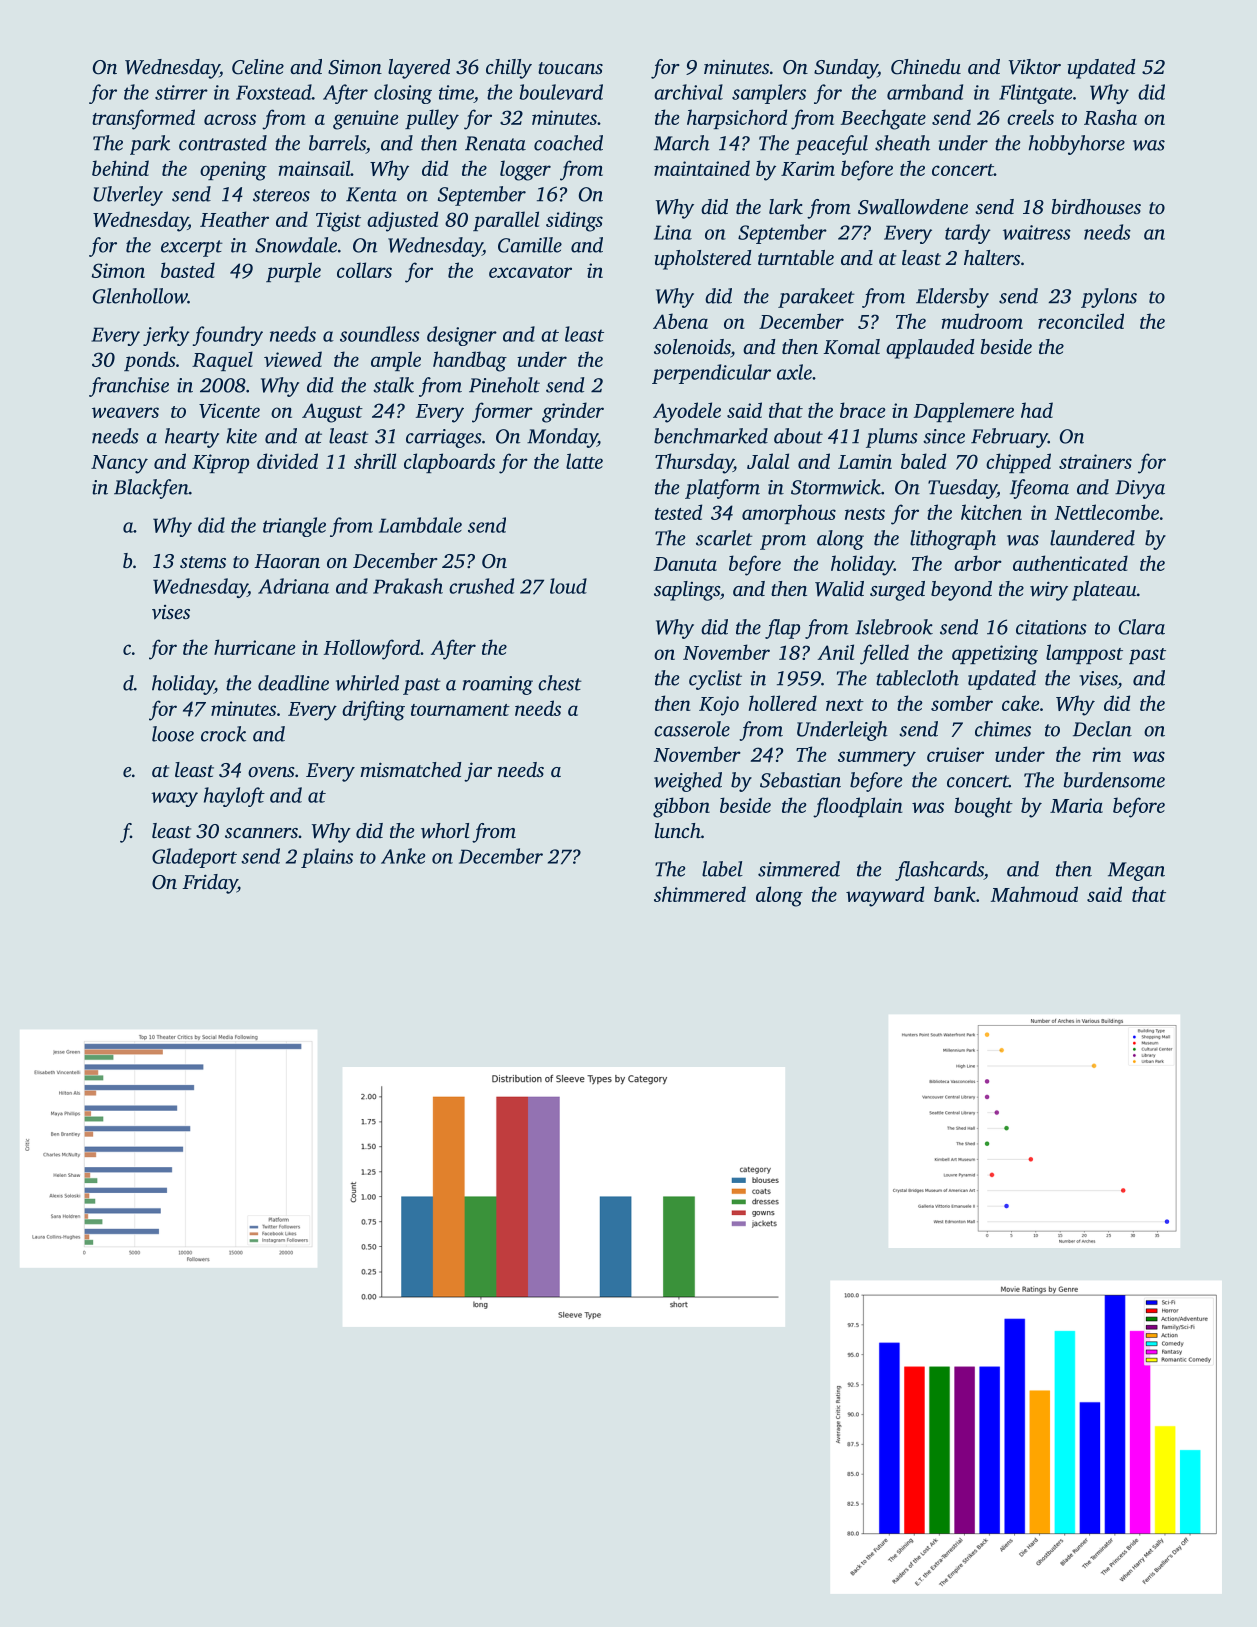 The height and width of the document is (1627, 1257). Describe the element at coordinates (700, 894) in the document. I see `shimmered` at that location.
